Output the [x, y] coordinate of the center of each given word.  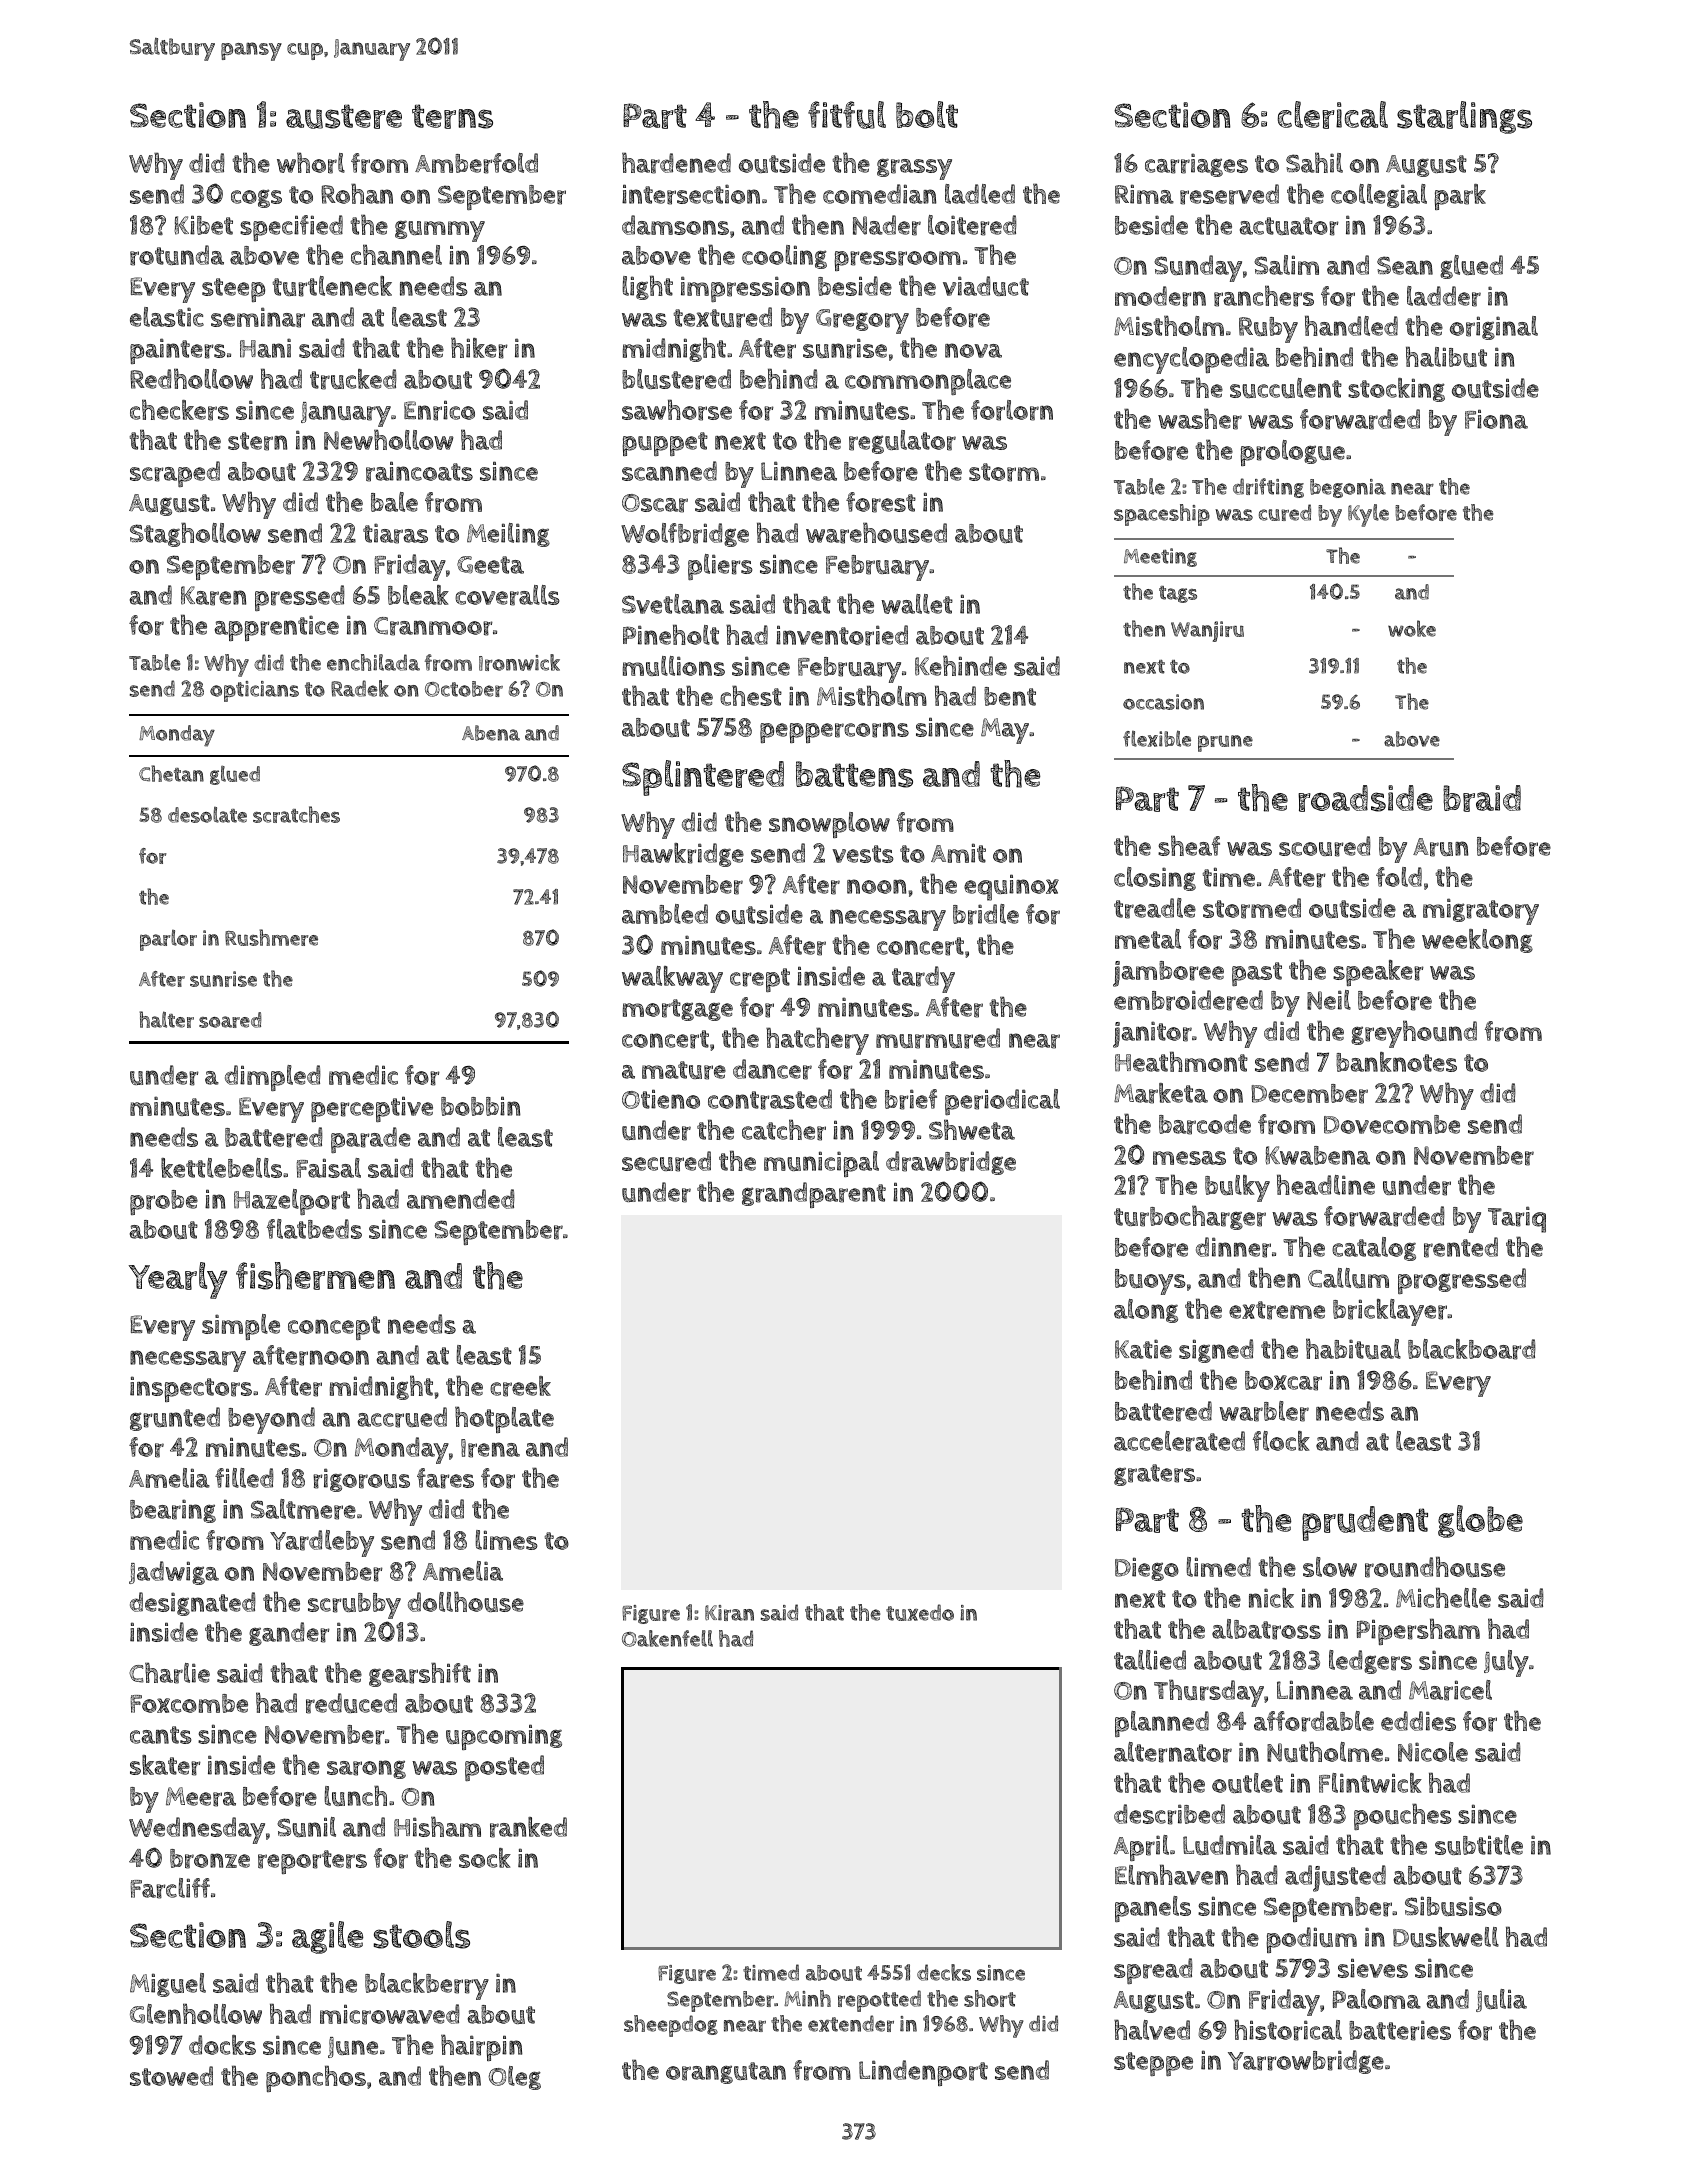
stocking [1396, 390]
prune [1225, 743]
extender [851, 2023]
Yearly [178, 1280]
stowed [171, 2076]
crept [760, 980]
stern [257, 441]
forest [881, 502]
